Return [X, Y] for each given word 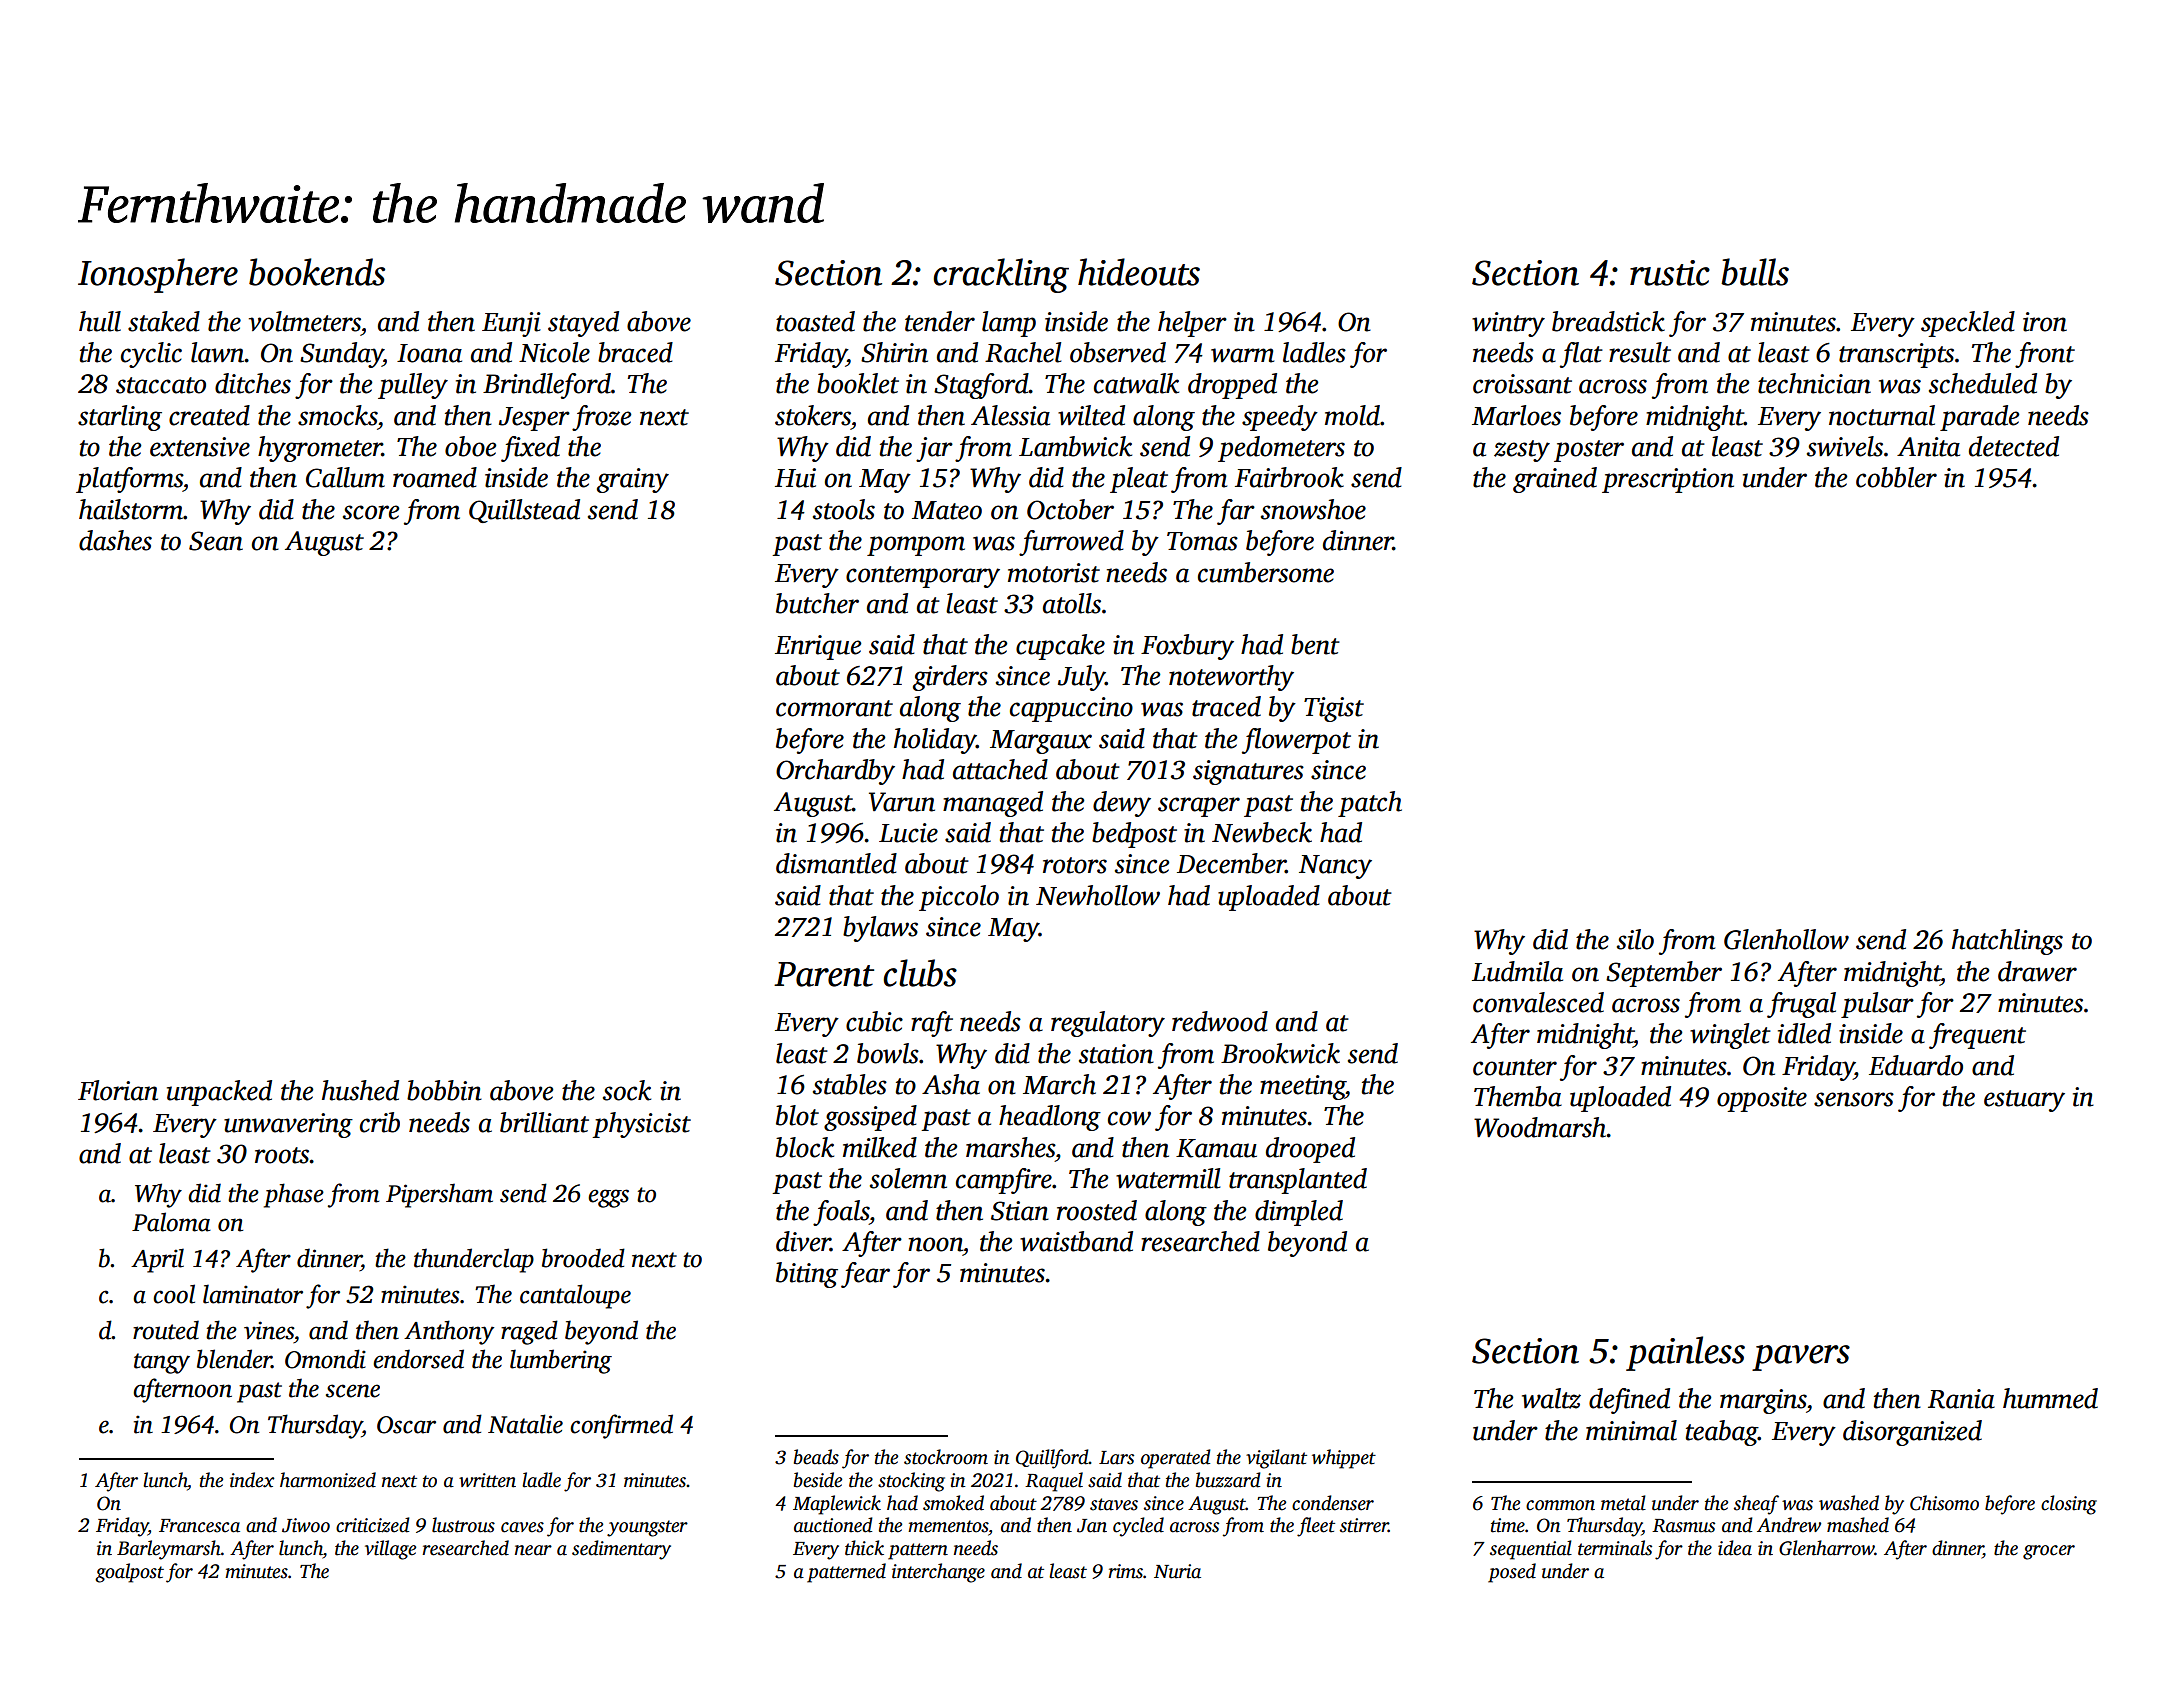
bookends [317, 272]
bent [1315, 644]
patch [1370, 804]
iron [2045, 322]
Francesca [199, 1526]
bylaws [880, 929]
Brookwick [1280, 1053]
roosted [1097, 1210]
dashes [115, 540]
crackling [1001, 275]
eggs [608, 1198]
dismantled [836, 863]
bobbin [444, 1090]
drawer [2037, 971]
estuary [2024, 1101]
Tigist [1334, 709]
